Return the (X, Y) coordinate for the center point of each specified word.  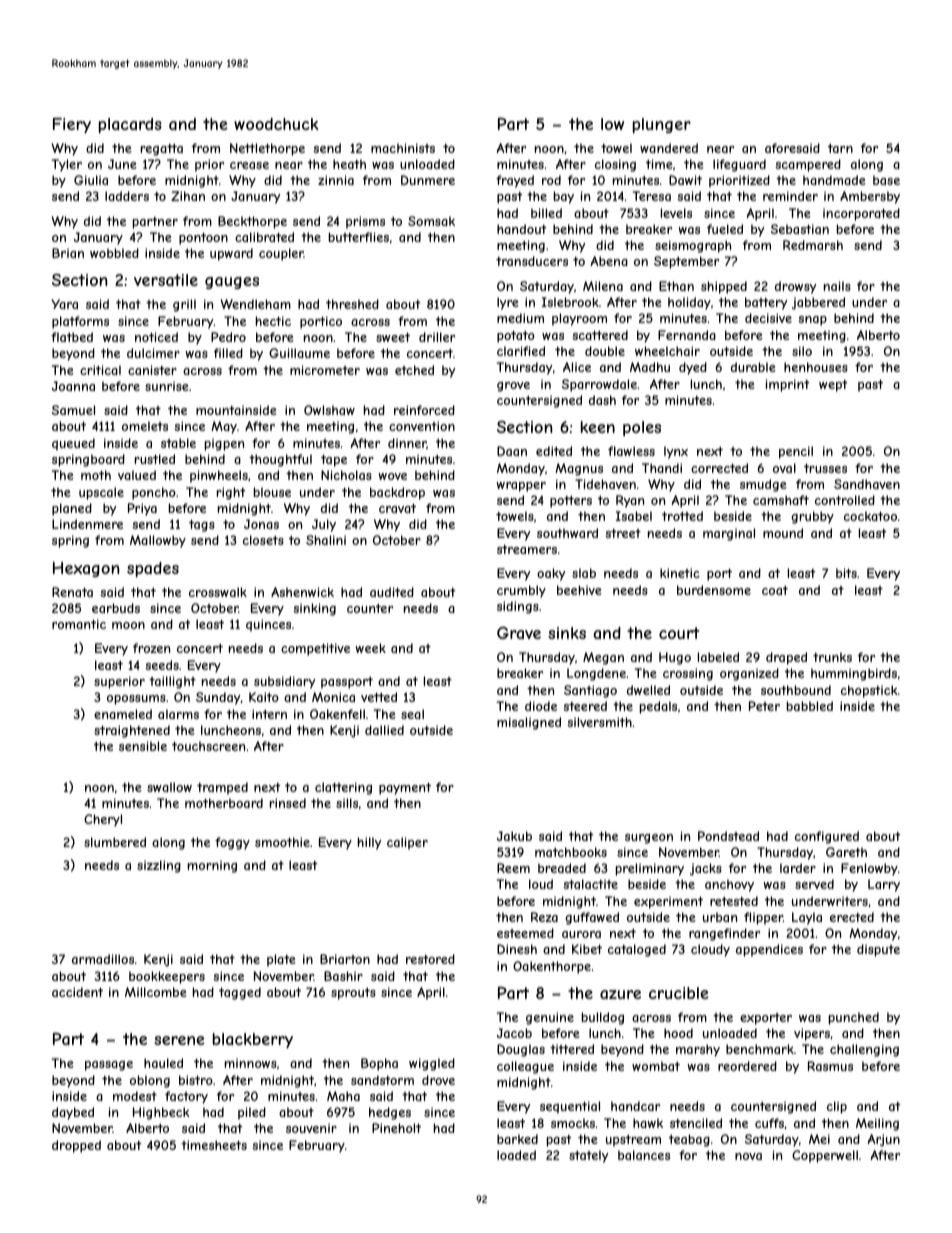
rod (551, 180)
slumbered (115, 842)
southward (567, 533)
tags (202, 526)
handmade (834, 180)
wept (833, 386)
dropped (76, 1146)
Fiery (72, 125)
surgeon (649, 839)
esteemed (525, 933)
